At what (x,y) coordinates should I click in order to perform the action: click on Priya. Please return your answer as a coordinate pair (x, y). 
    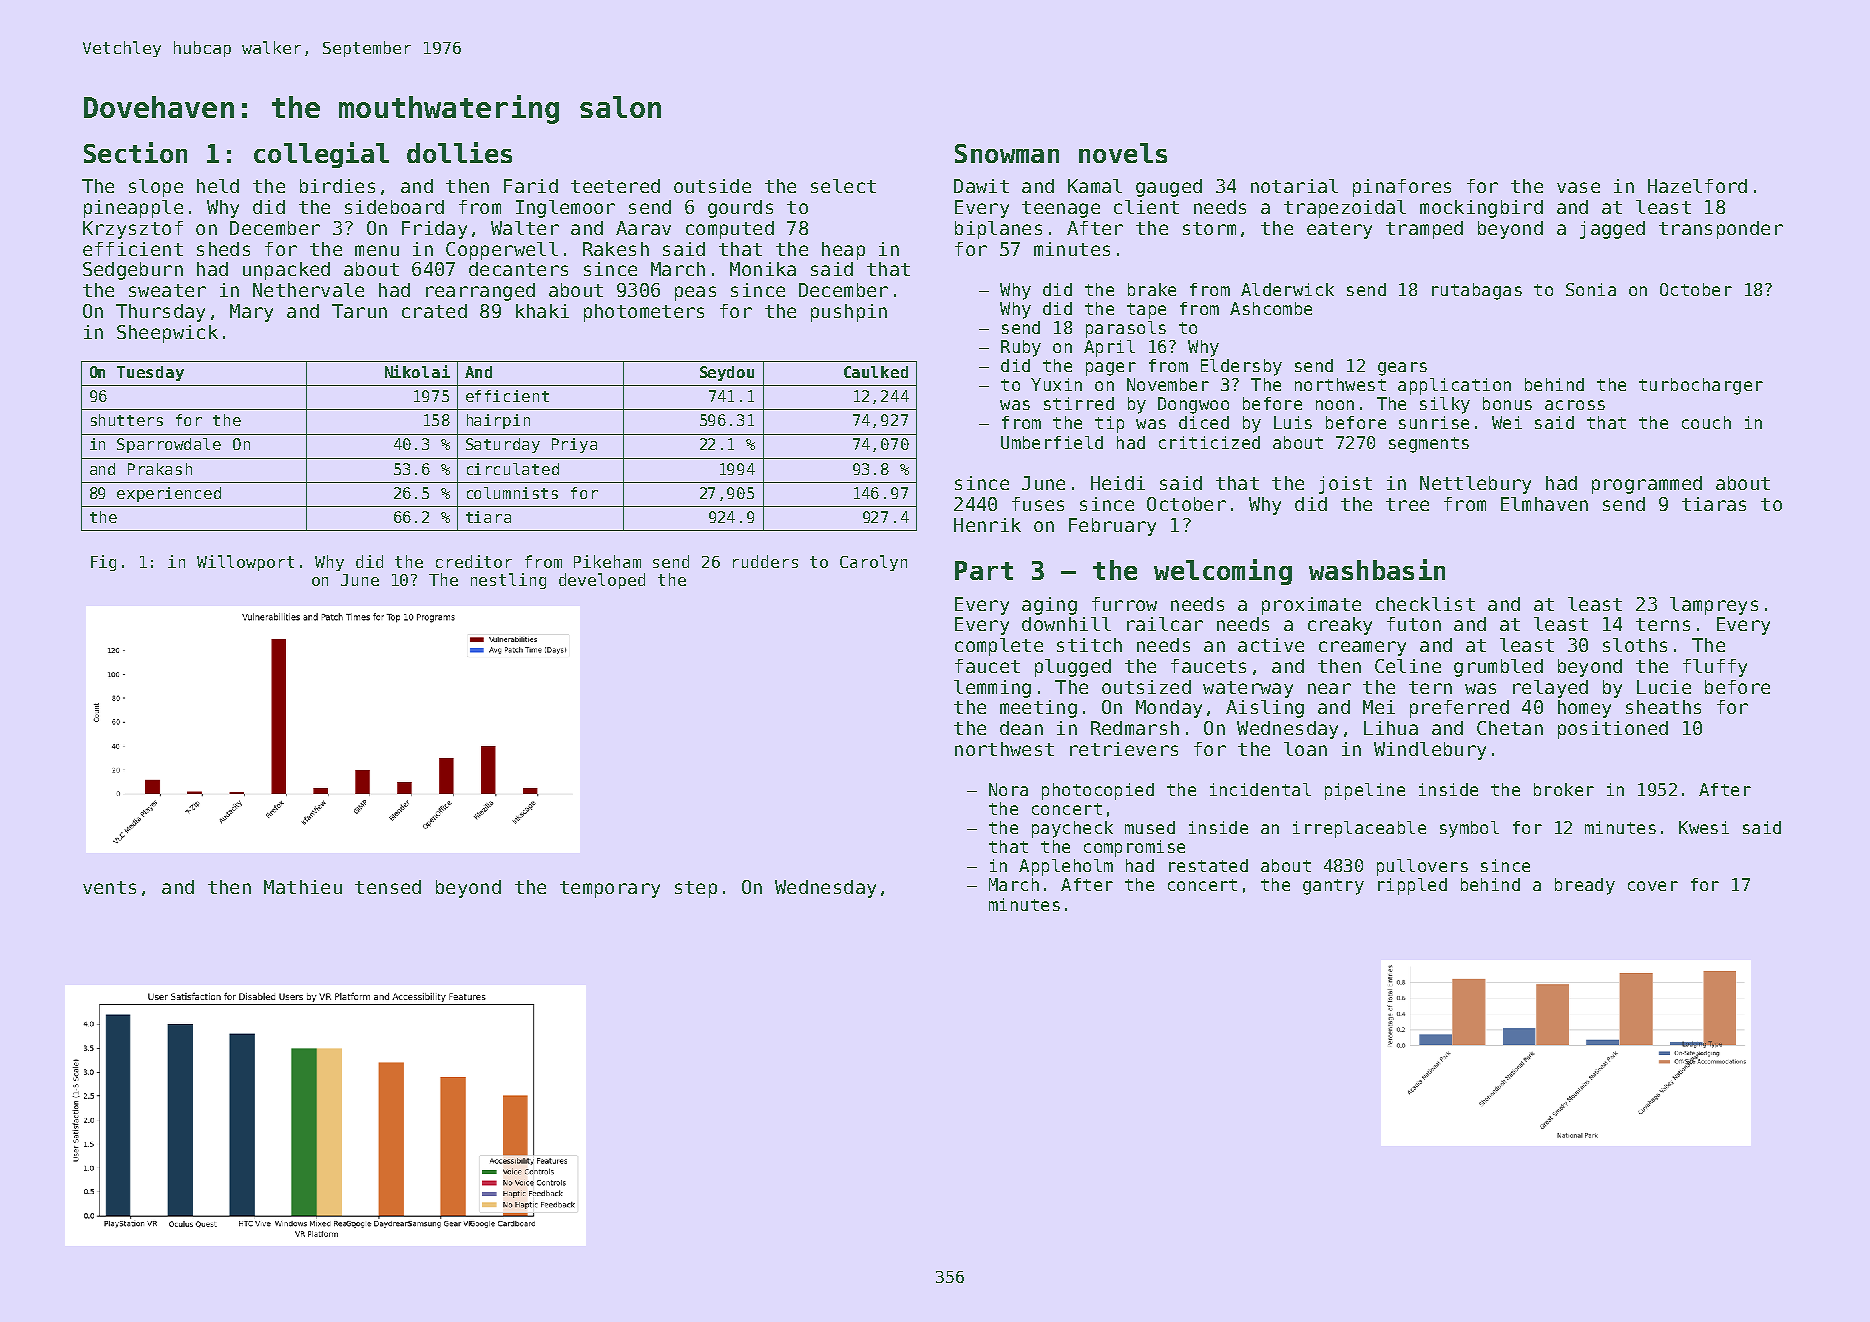
    Looking at the image, I should click on (574, 445).
